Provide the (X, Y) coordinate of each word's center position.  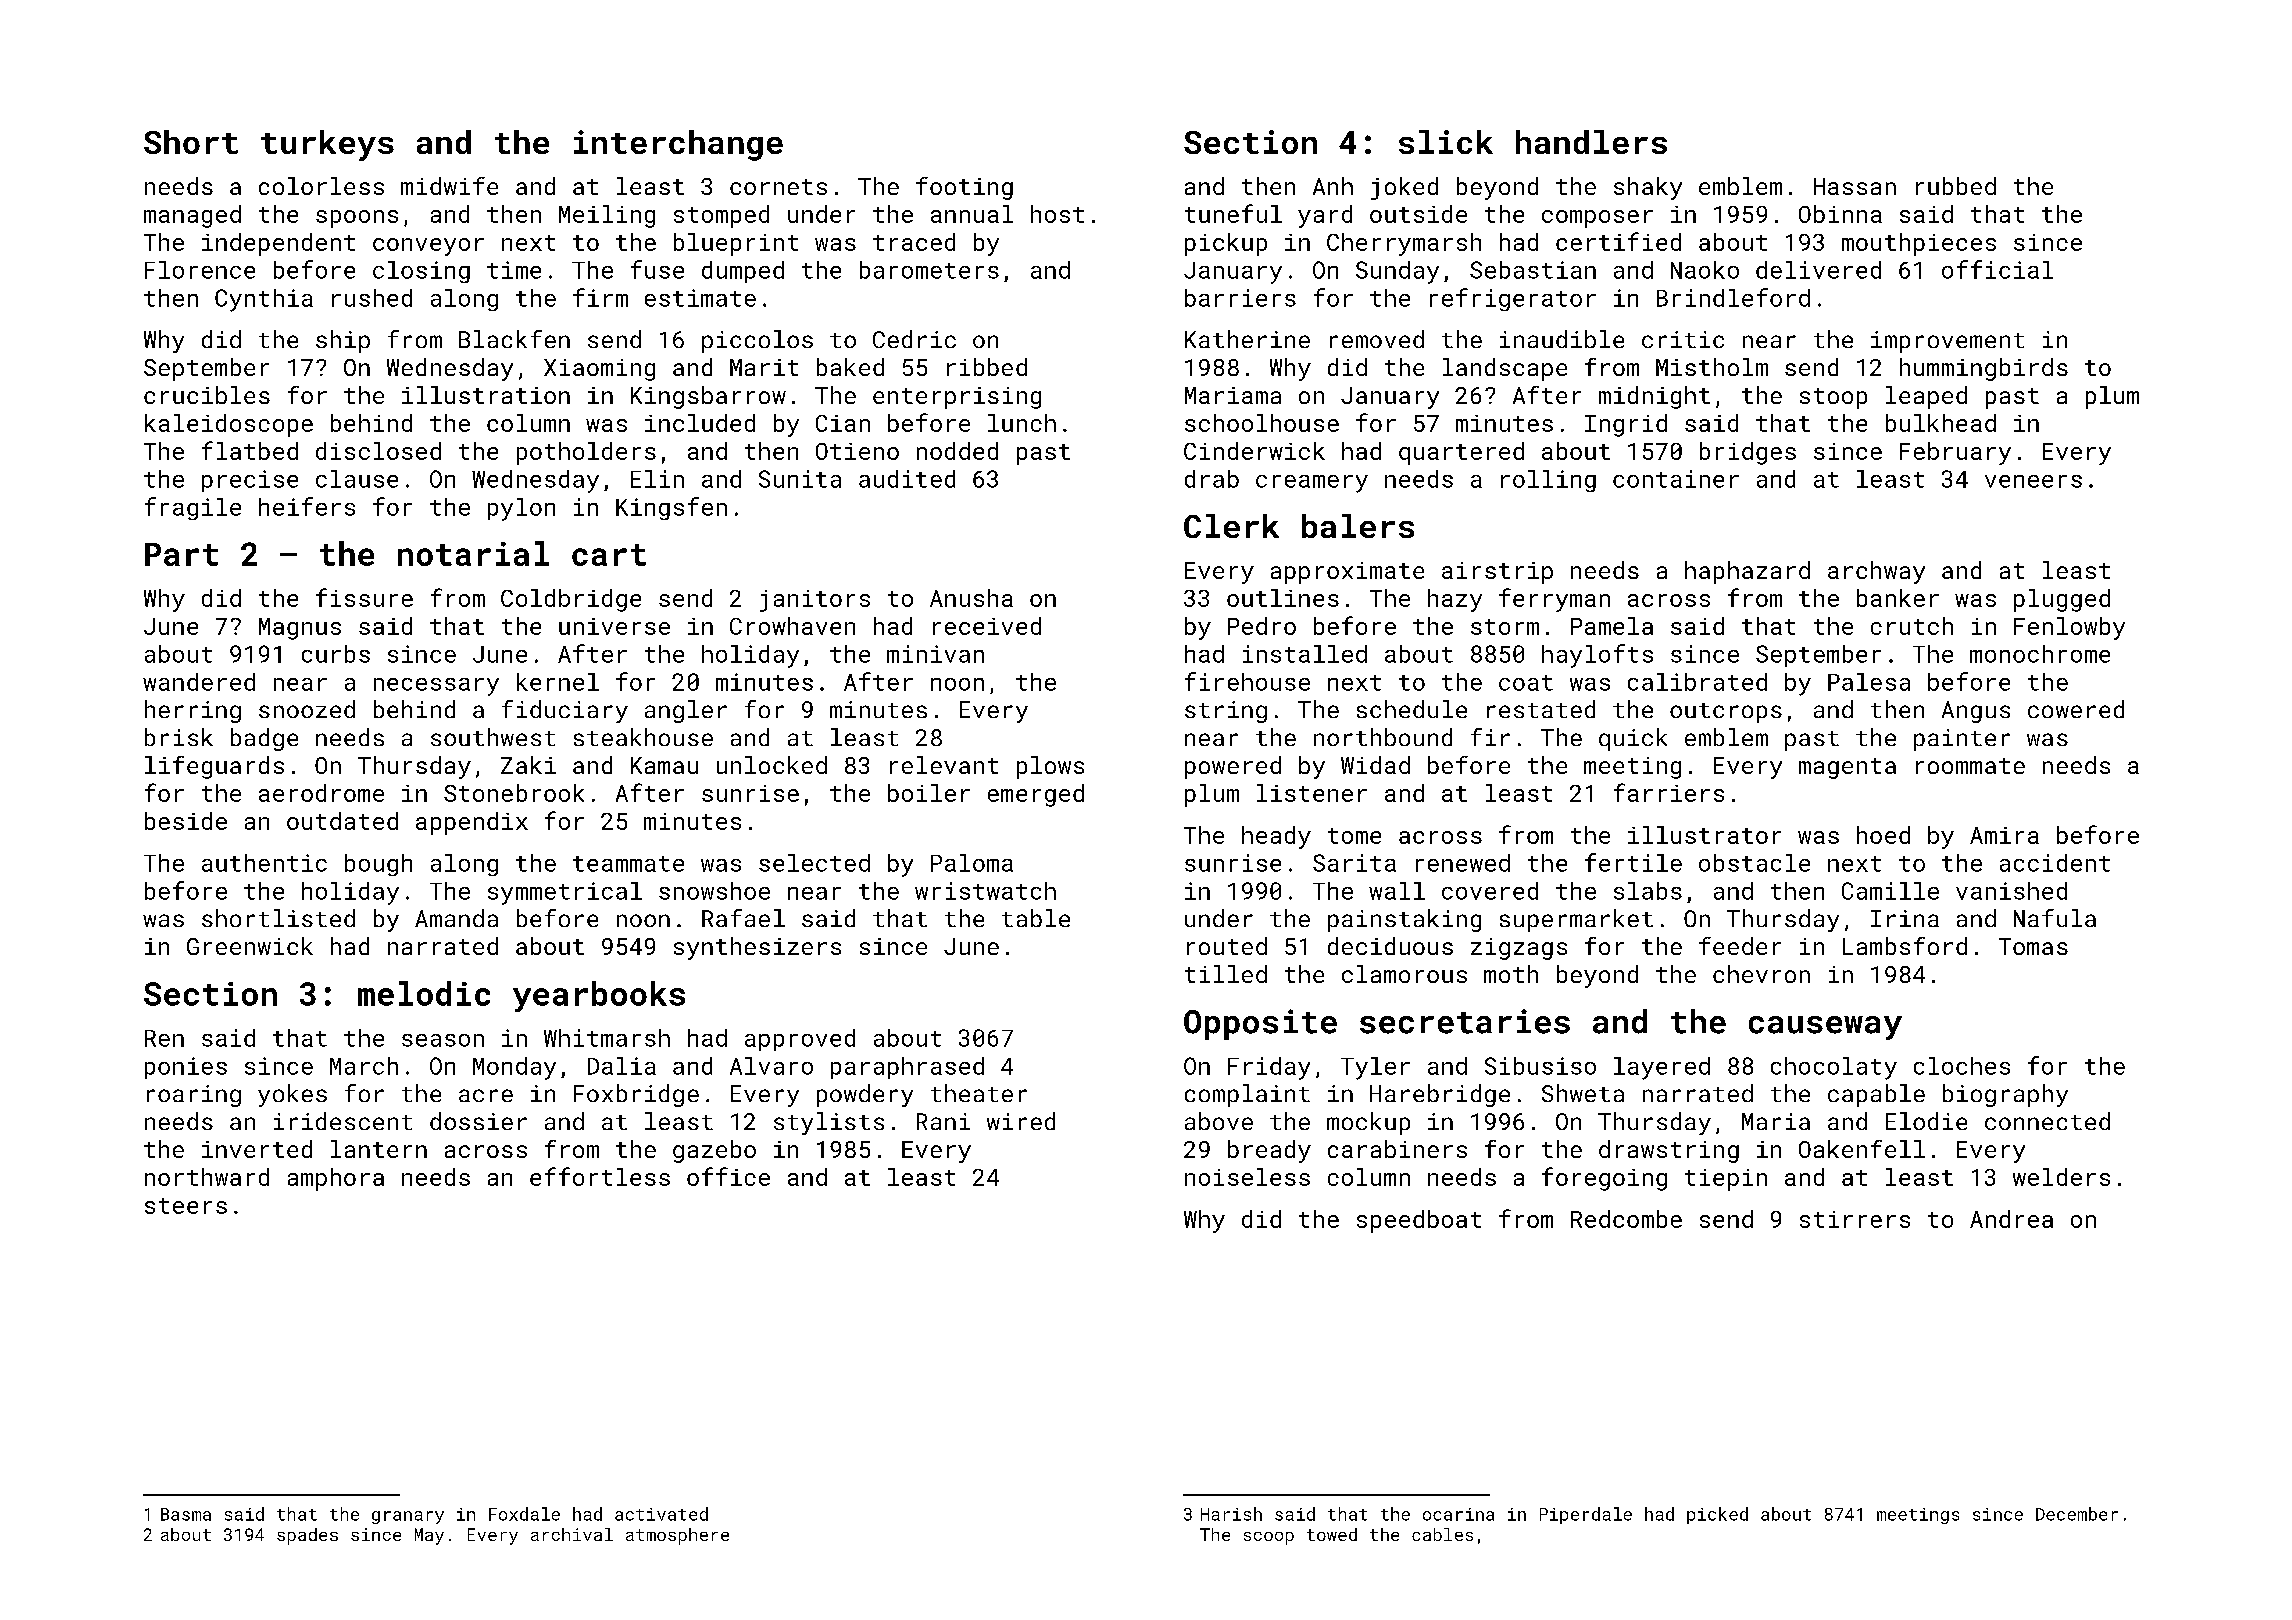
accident (2055, 863)
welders (2061, 1177)
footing (964, 188)
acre (486, 1095)
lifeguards (214, 767)
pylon (521, 509)
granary (408, 1517)
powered (1233, 767)
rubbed (1956, 186)
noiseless (1247, 1177)
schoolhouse (1262, 423)
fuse (657, 269)
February (1955, 453)
